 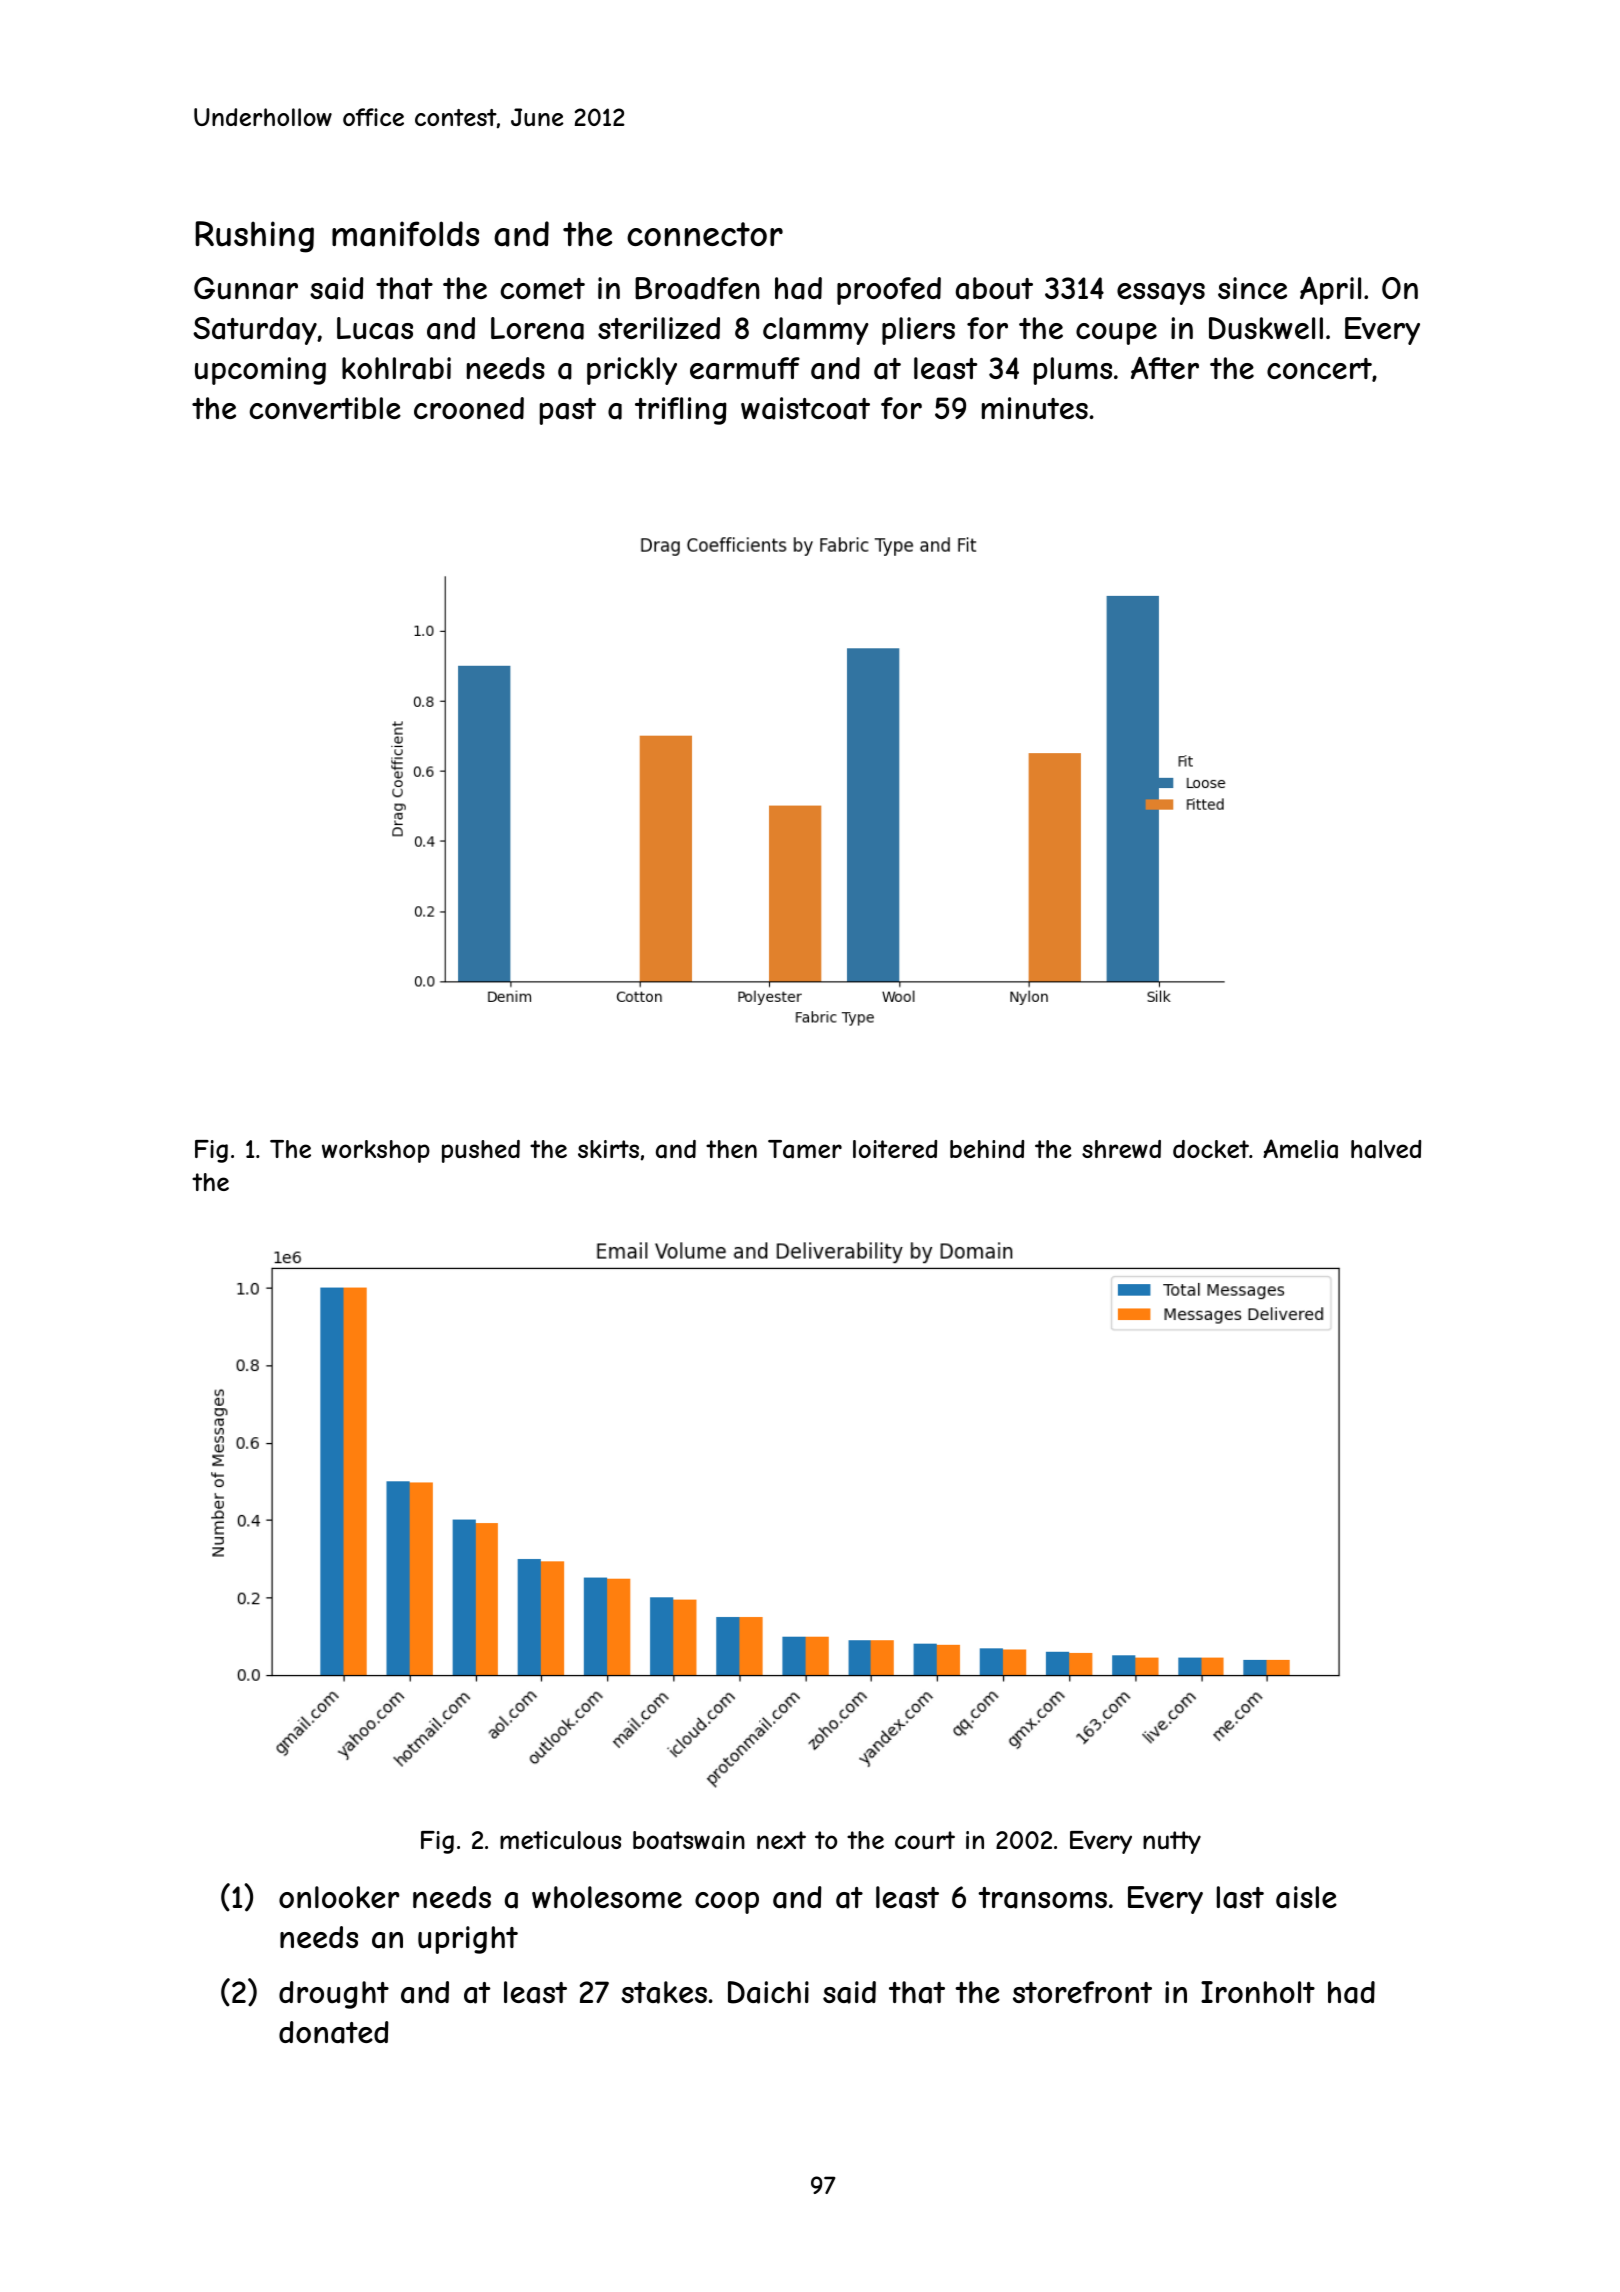 What do you see at coordinates (805, 408) in the document?
I see `waistcoat` at bounding box center [805, 408].
